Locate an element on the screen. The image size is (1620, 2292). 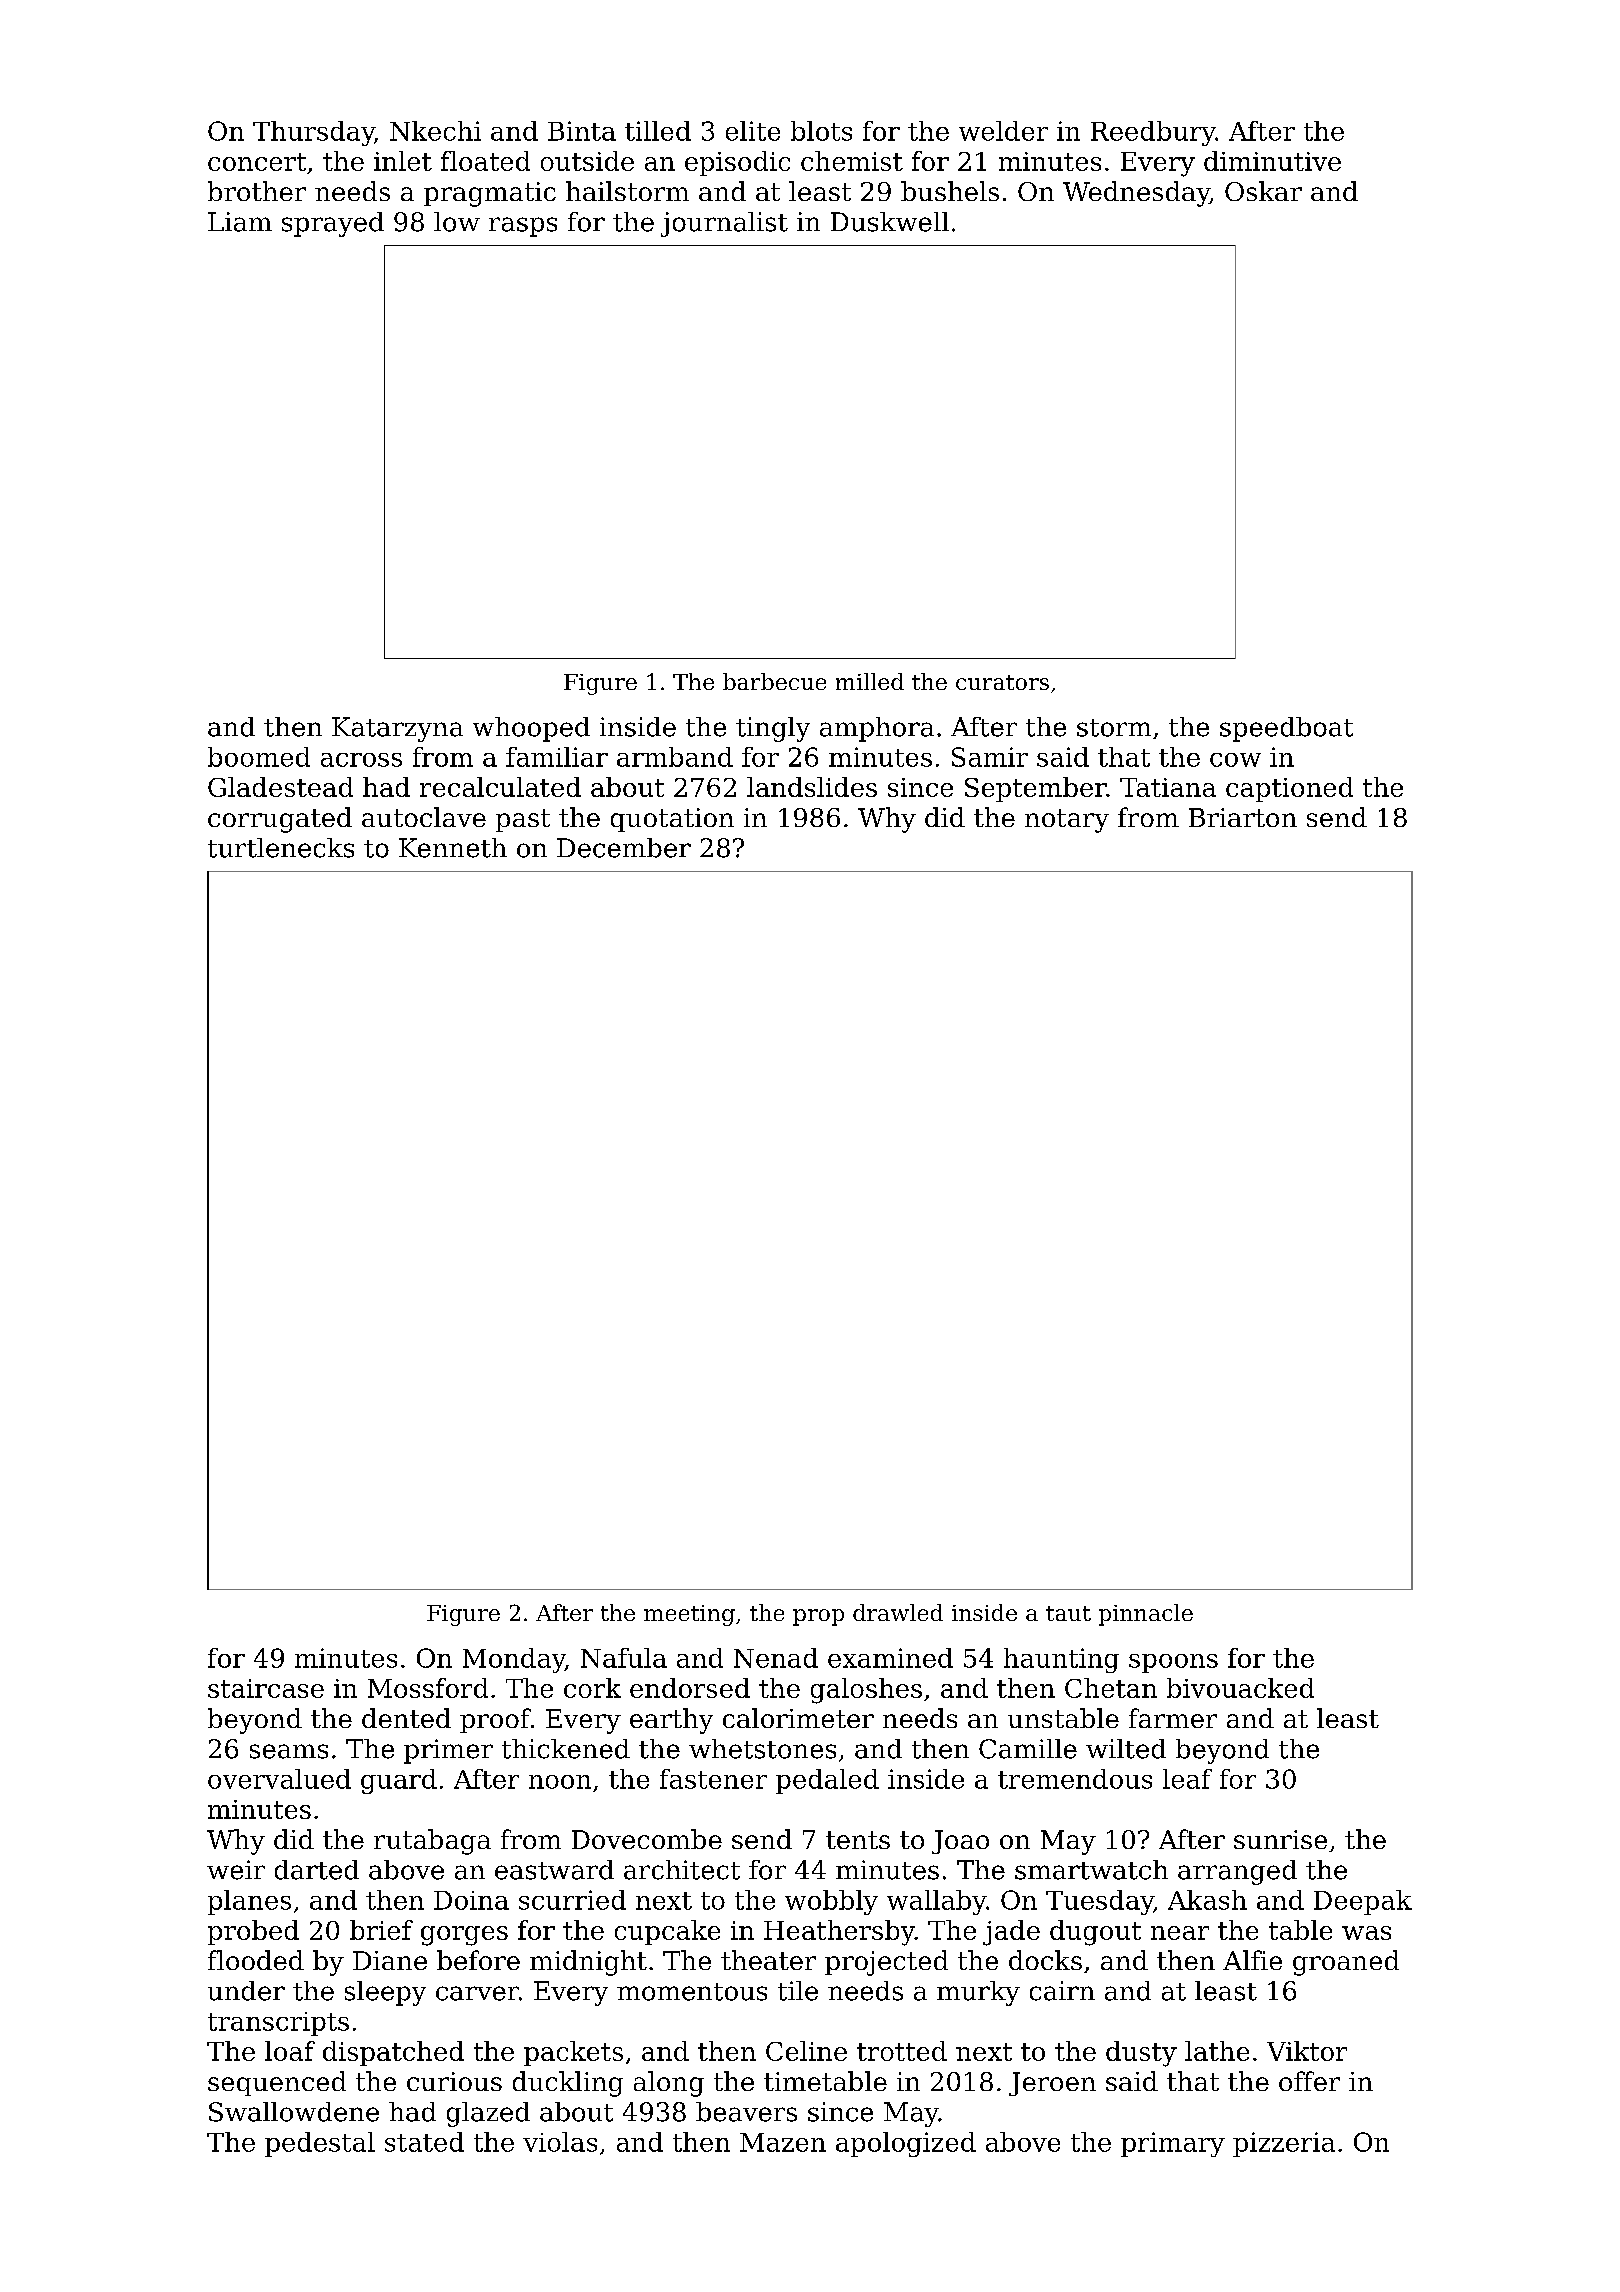
Liam is located at coordinates (240, 222).
